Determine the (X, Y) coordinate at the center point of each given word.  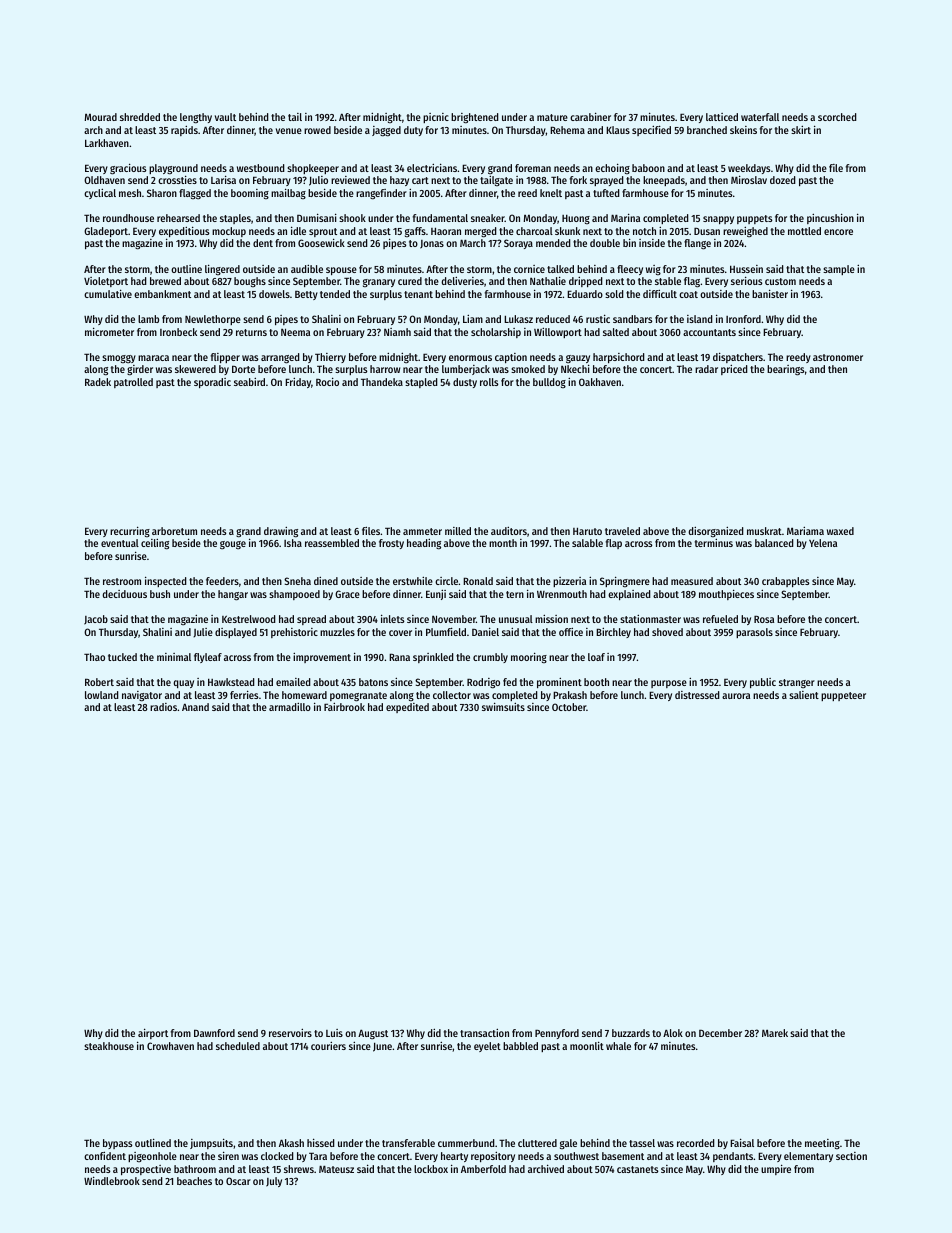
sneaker (488, 218)
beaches (194, 1181)
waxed (840, 531)
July (274, 1182)
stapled (421, 383)
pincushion (830, 218)
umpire (776, 1169)
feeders (222, 581)
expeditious (184, 232)
